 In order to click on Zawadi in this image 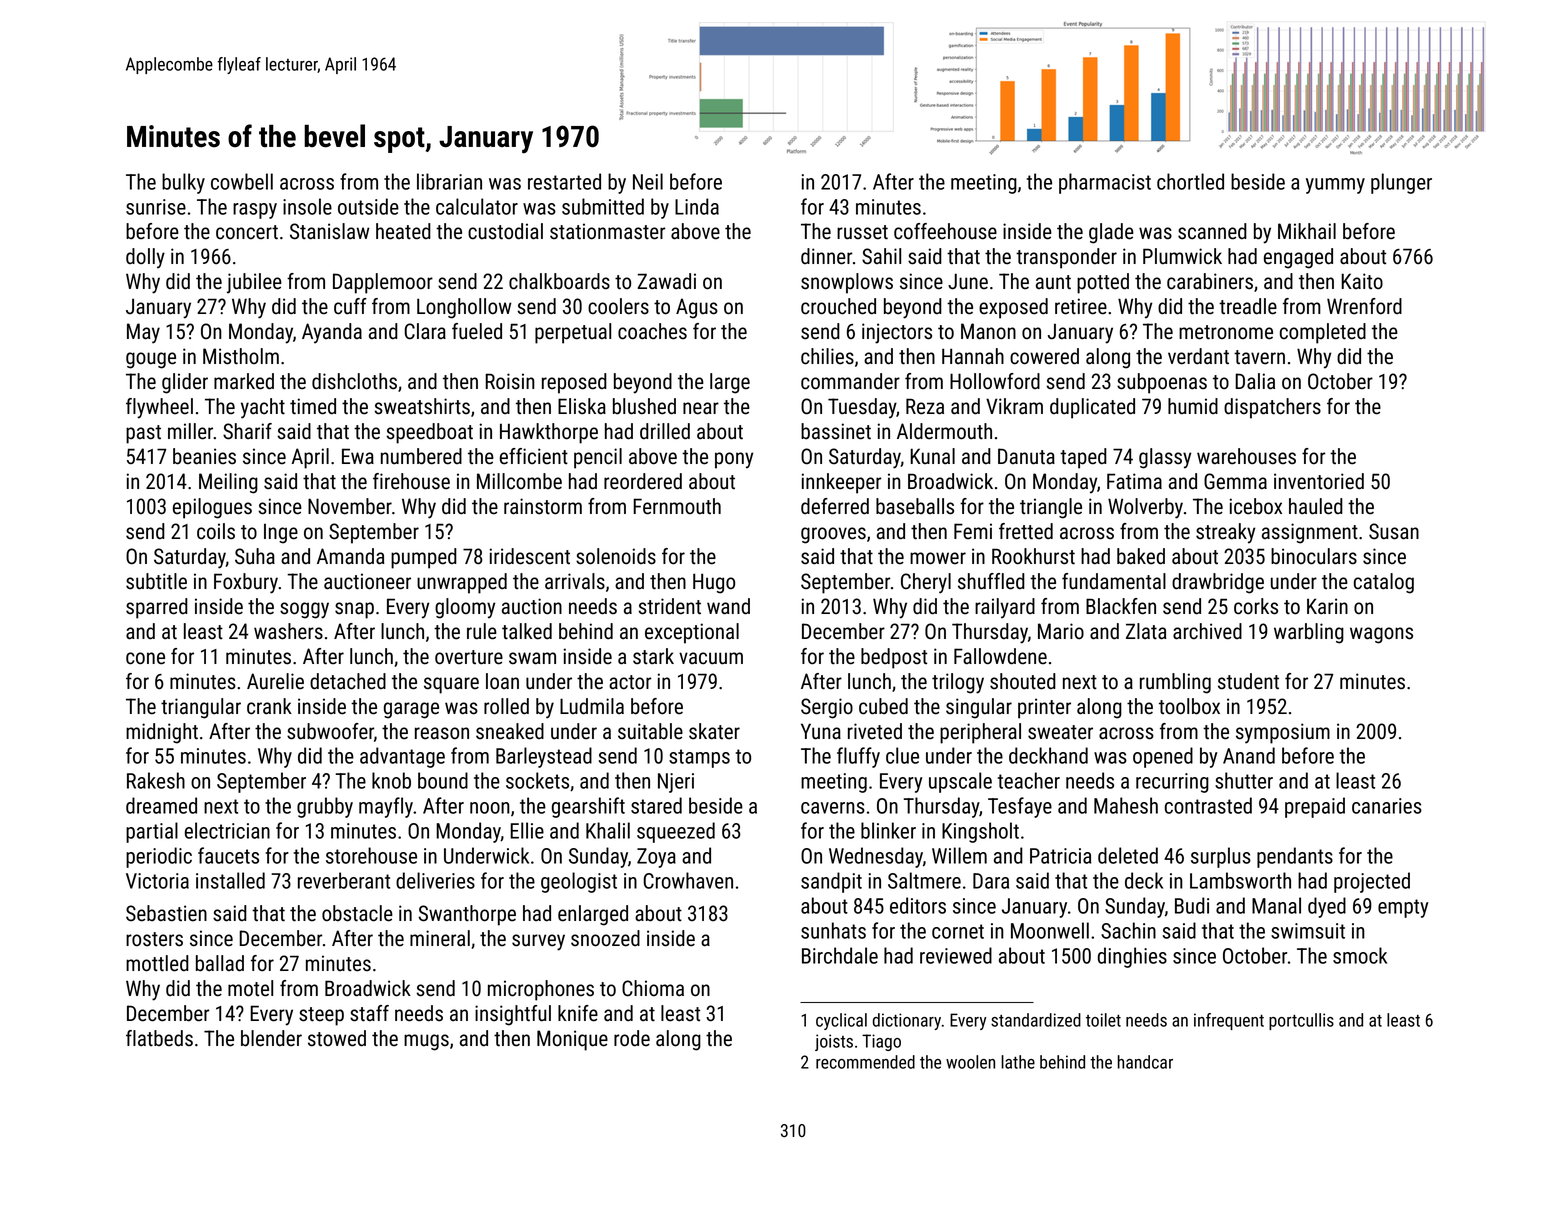, I will do `click(666, 281)`.
